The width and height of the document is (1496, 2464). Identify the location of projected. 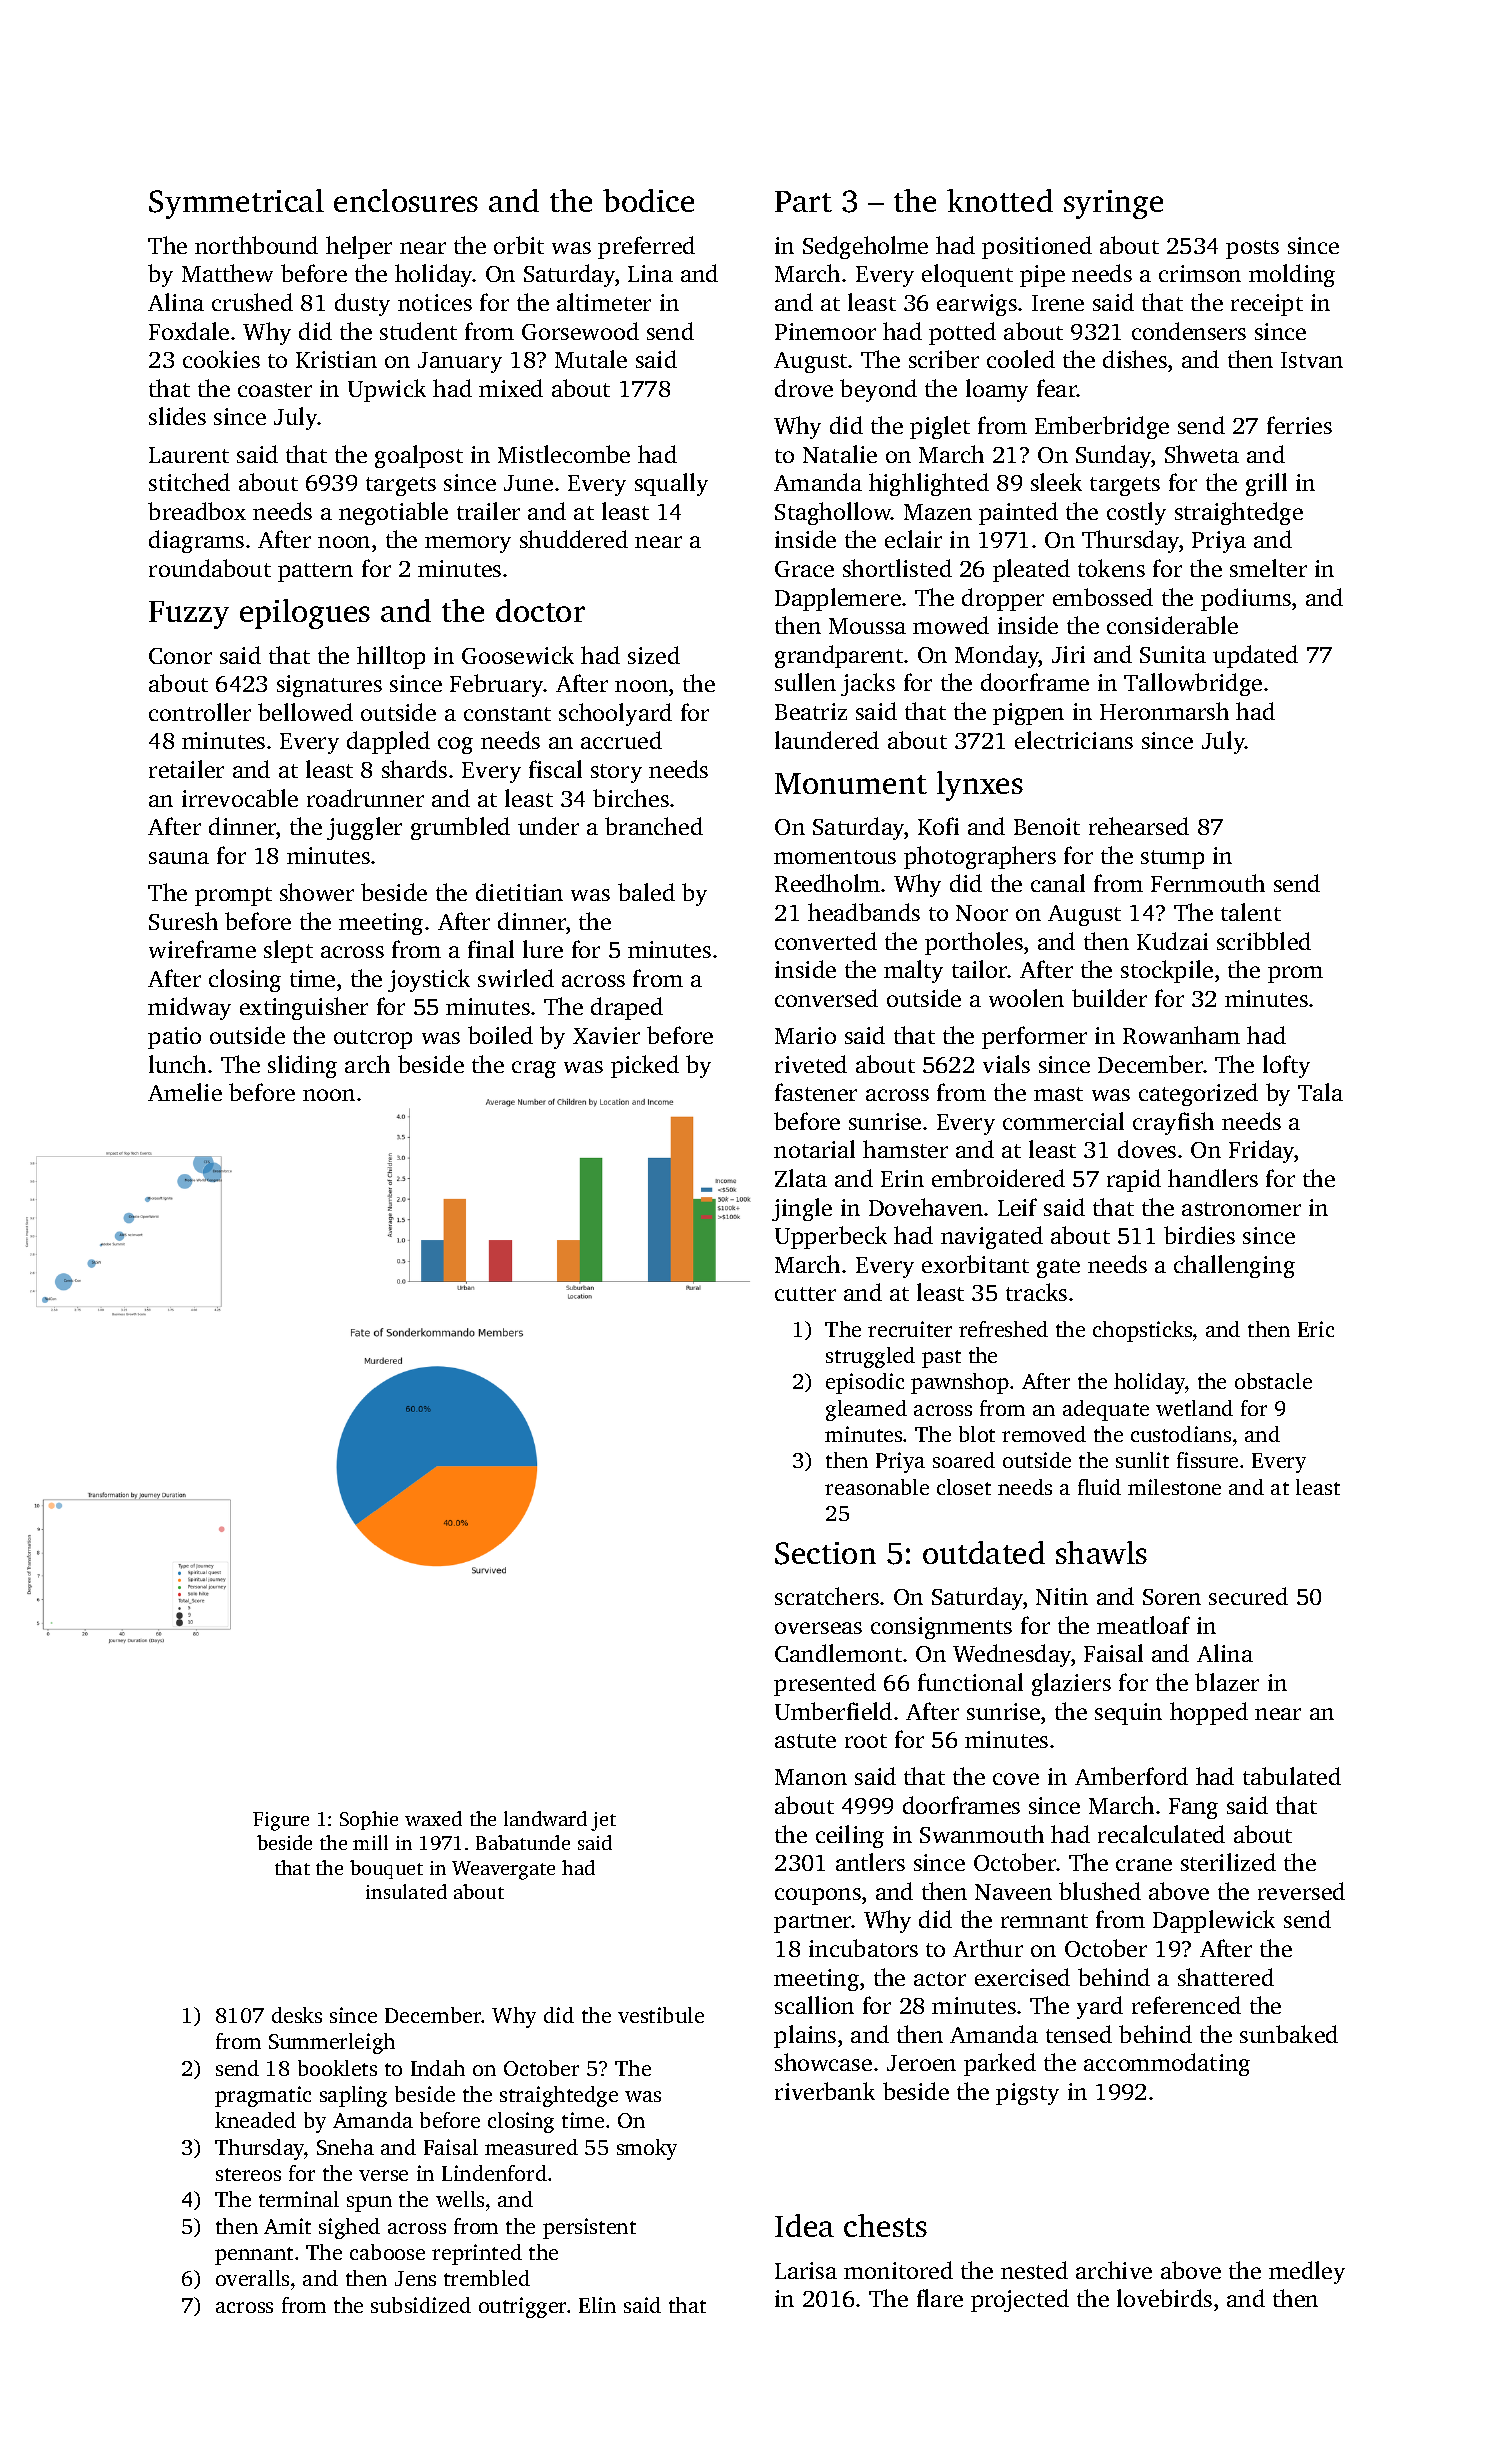
(1020, 2300).
